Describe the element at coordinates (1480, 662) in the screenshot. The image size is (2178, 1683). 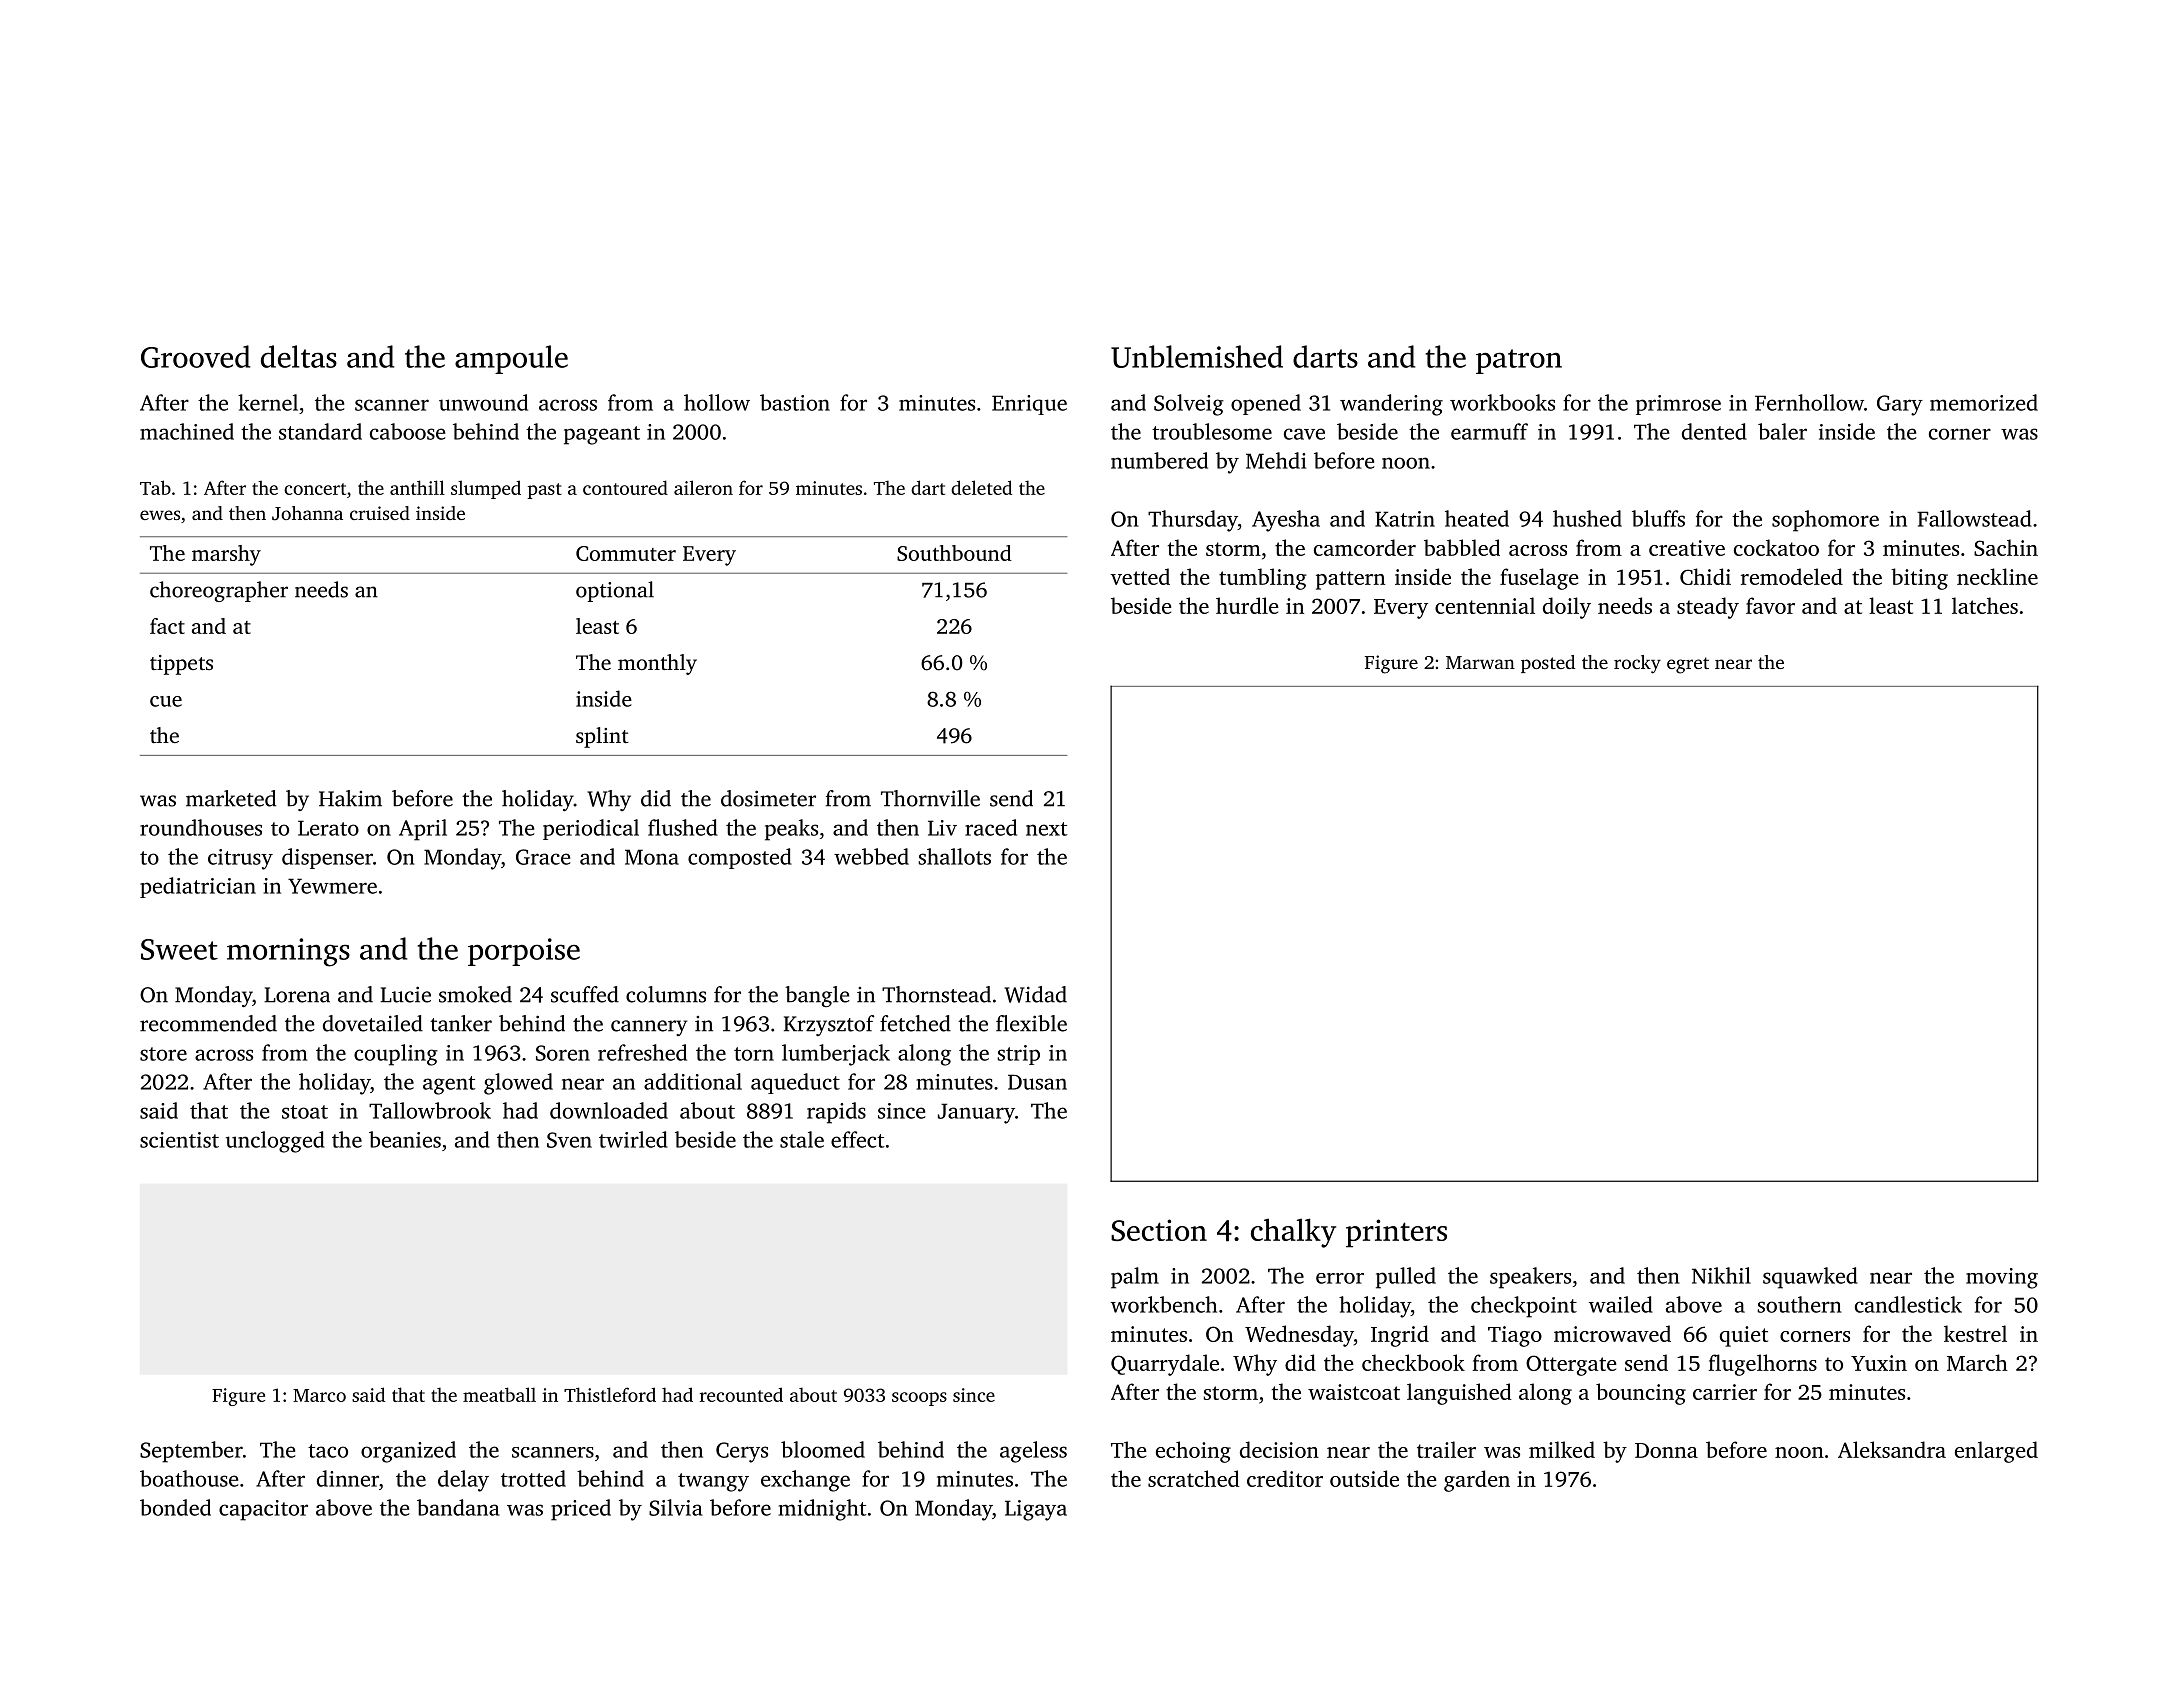
I see `Marwan` at that location.
